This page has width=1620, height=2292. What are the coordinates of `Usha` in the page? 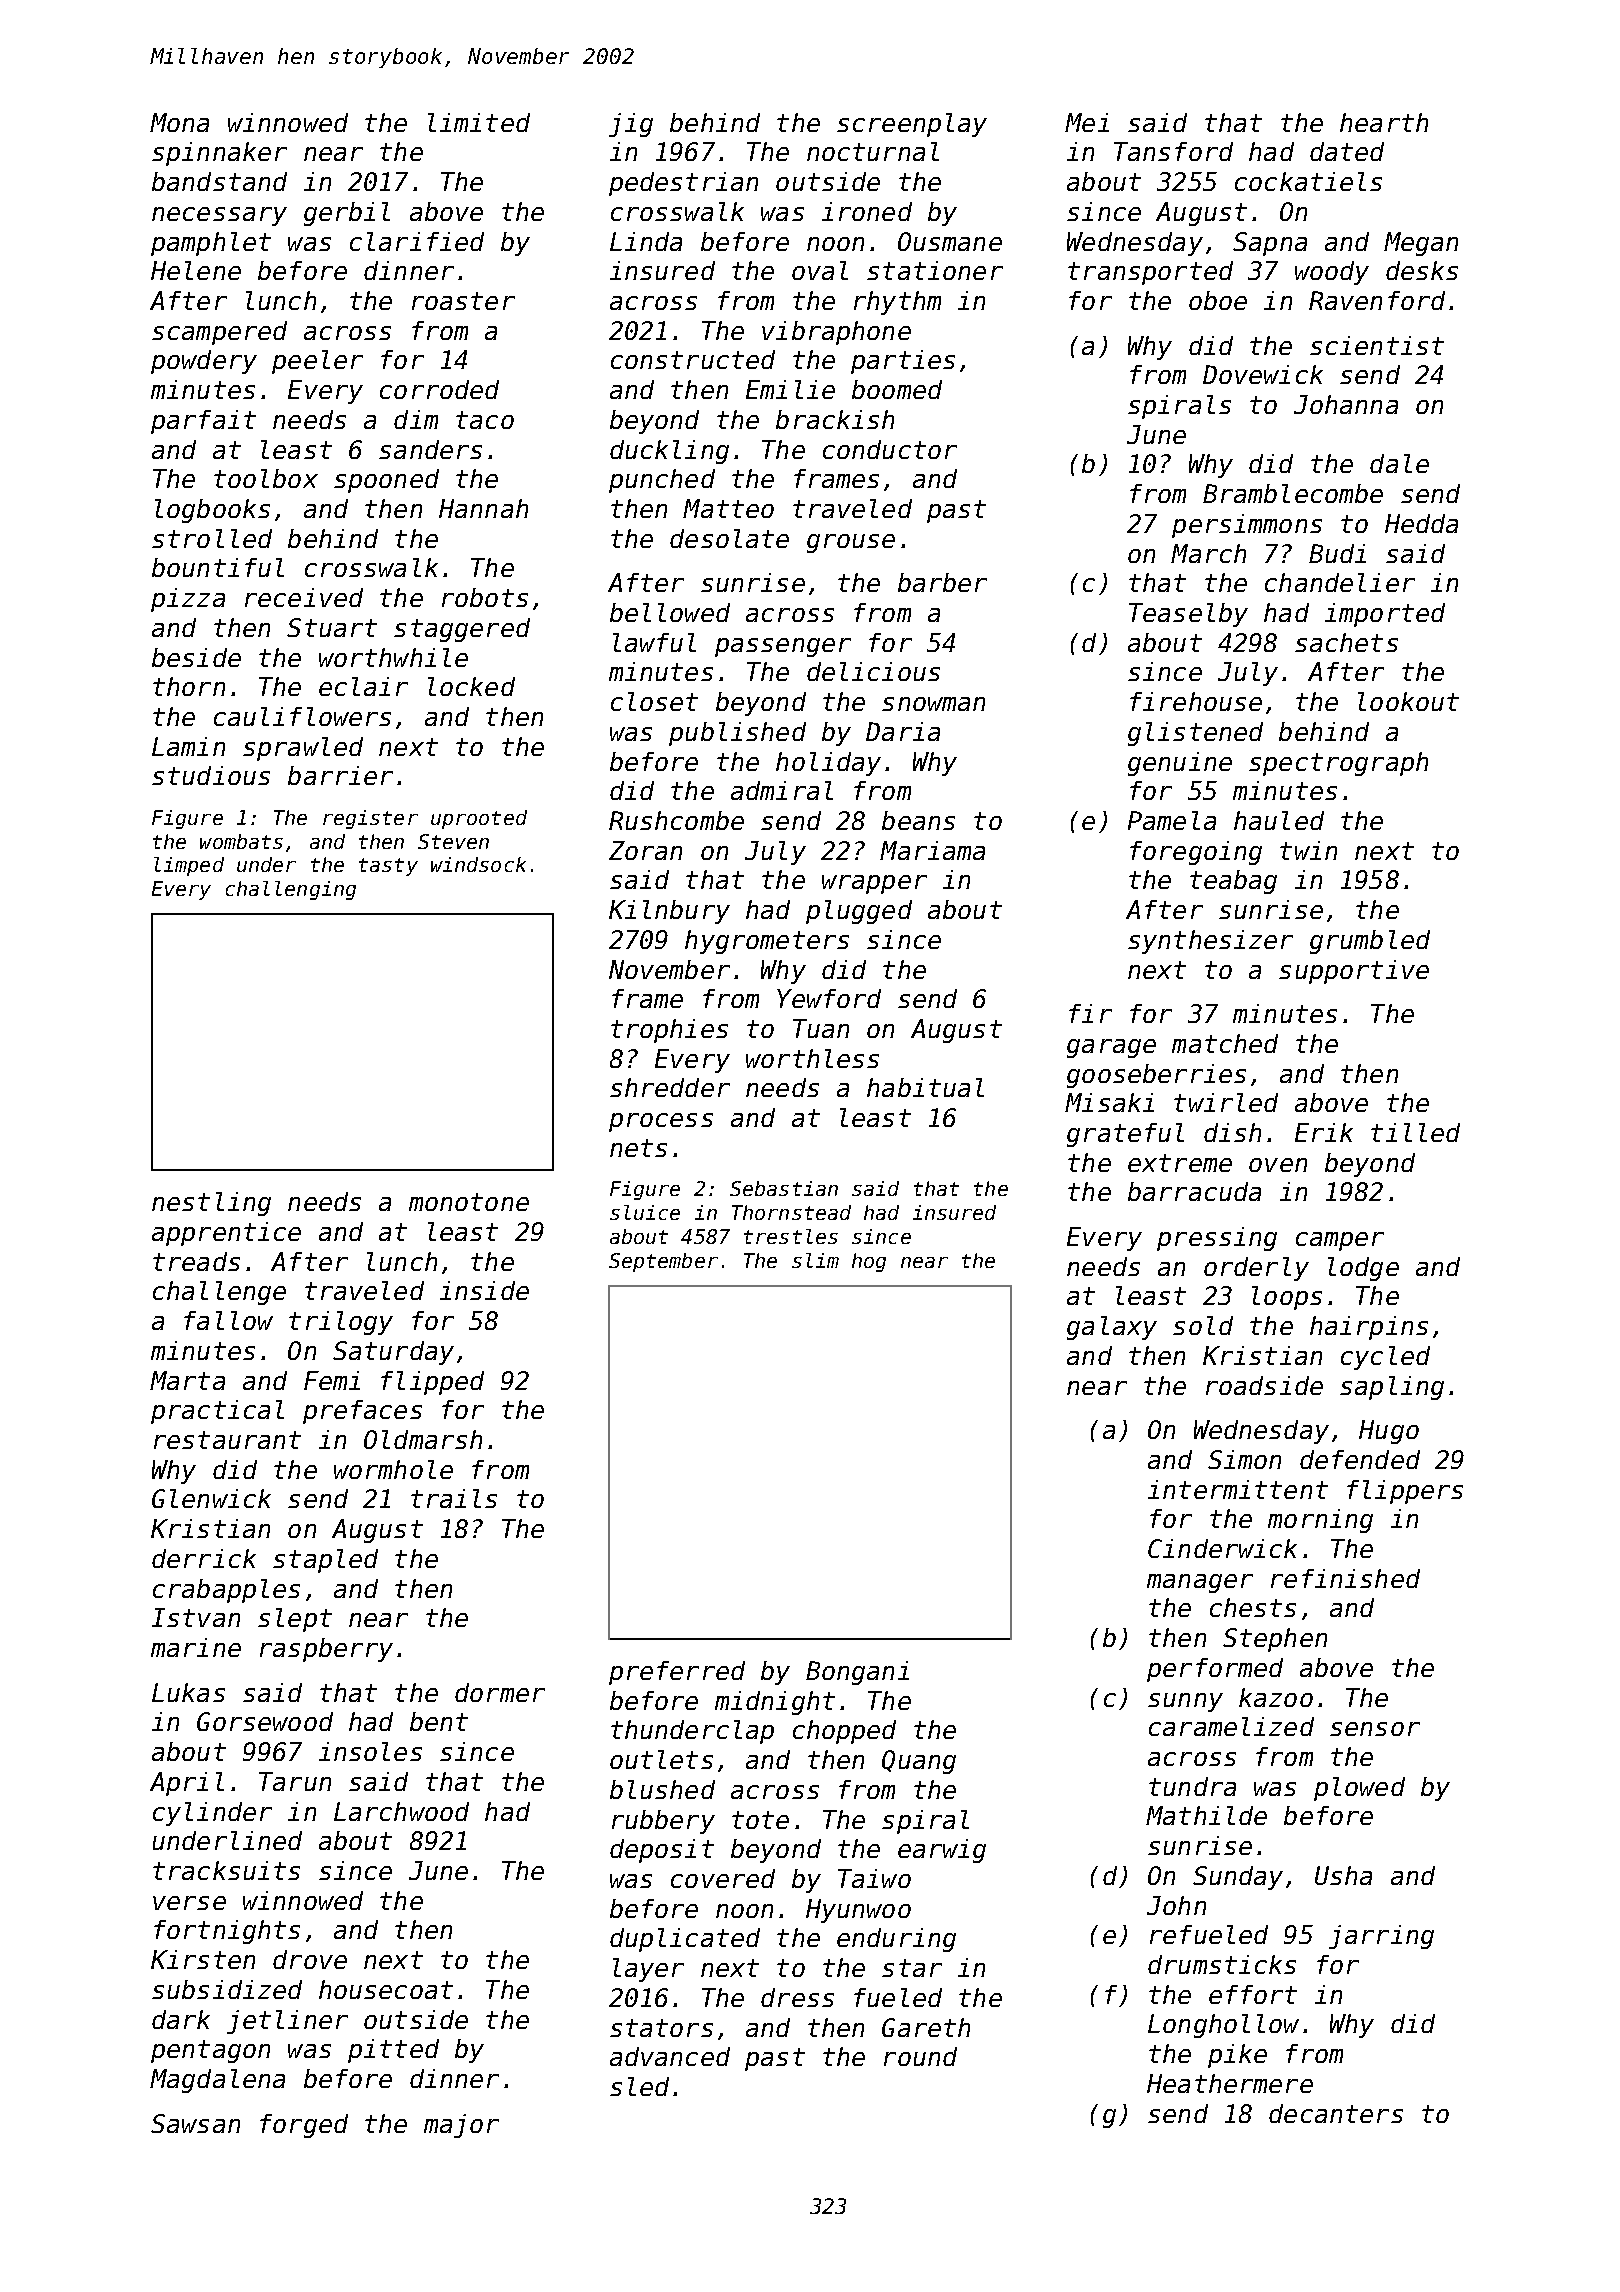 It's located at (1343, 1875).
